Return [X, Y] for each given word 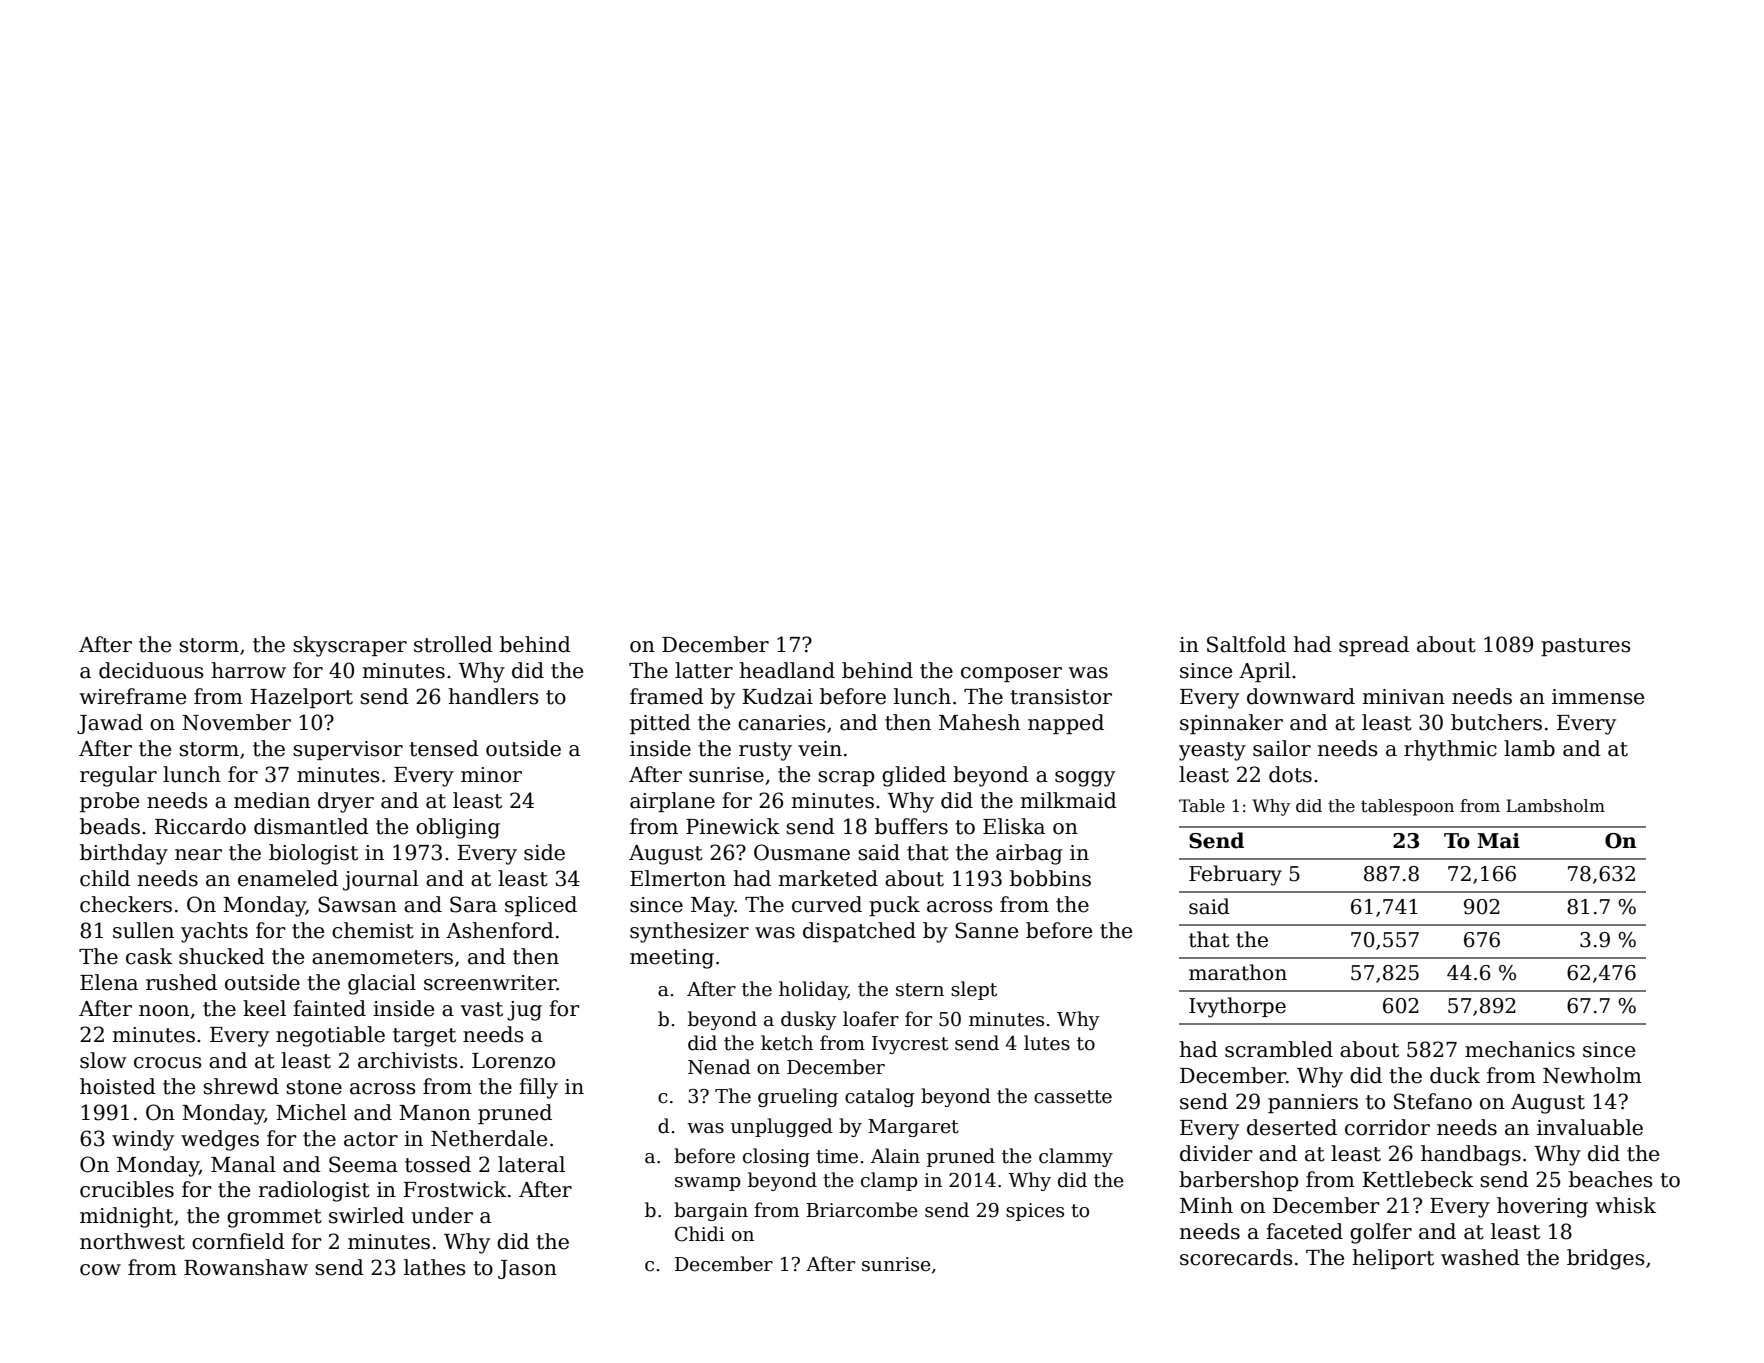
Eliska [1014, 826]
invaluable [1590, 1127]
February [1235, 875]
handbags [1471, 1155]
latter [704, 670]
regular [118, 776]
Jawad [110, 724]
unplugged [782, 1127]
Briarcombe [862, 1210]
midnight [126, 1217]
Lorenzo [513, 1061]
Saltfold [1246, 644]
